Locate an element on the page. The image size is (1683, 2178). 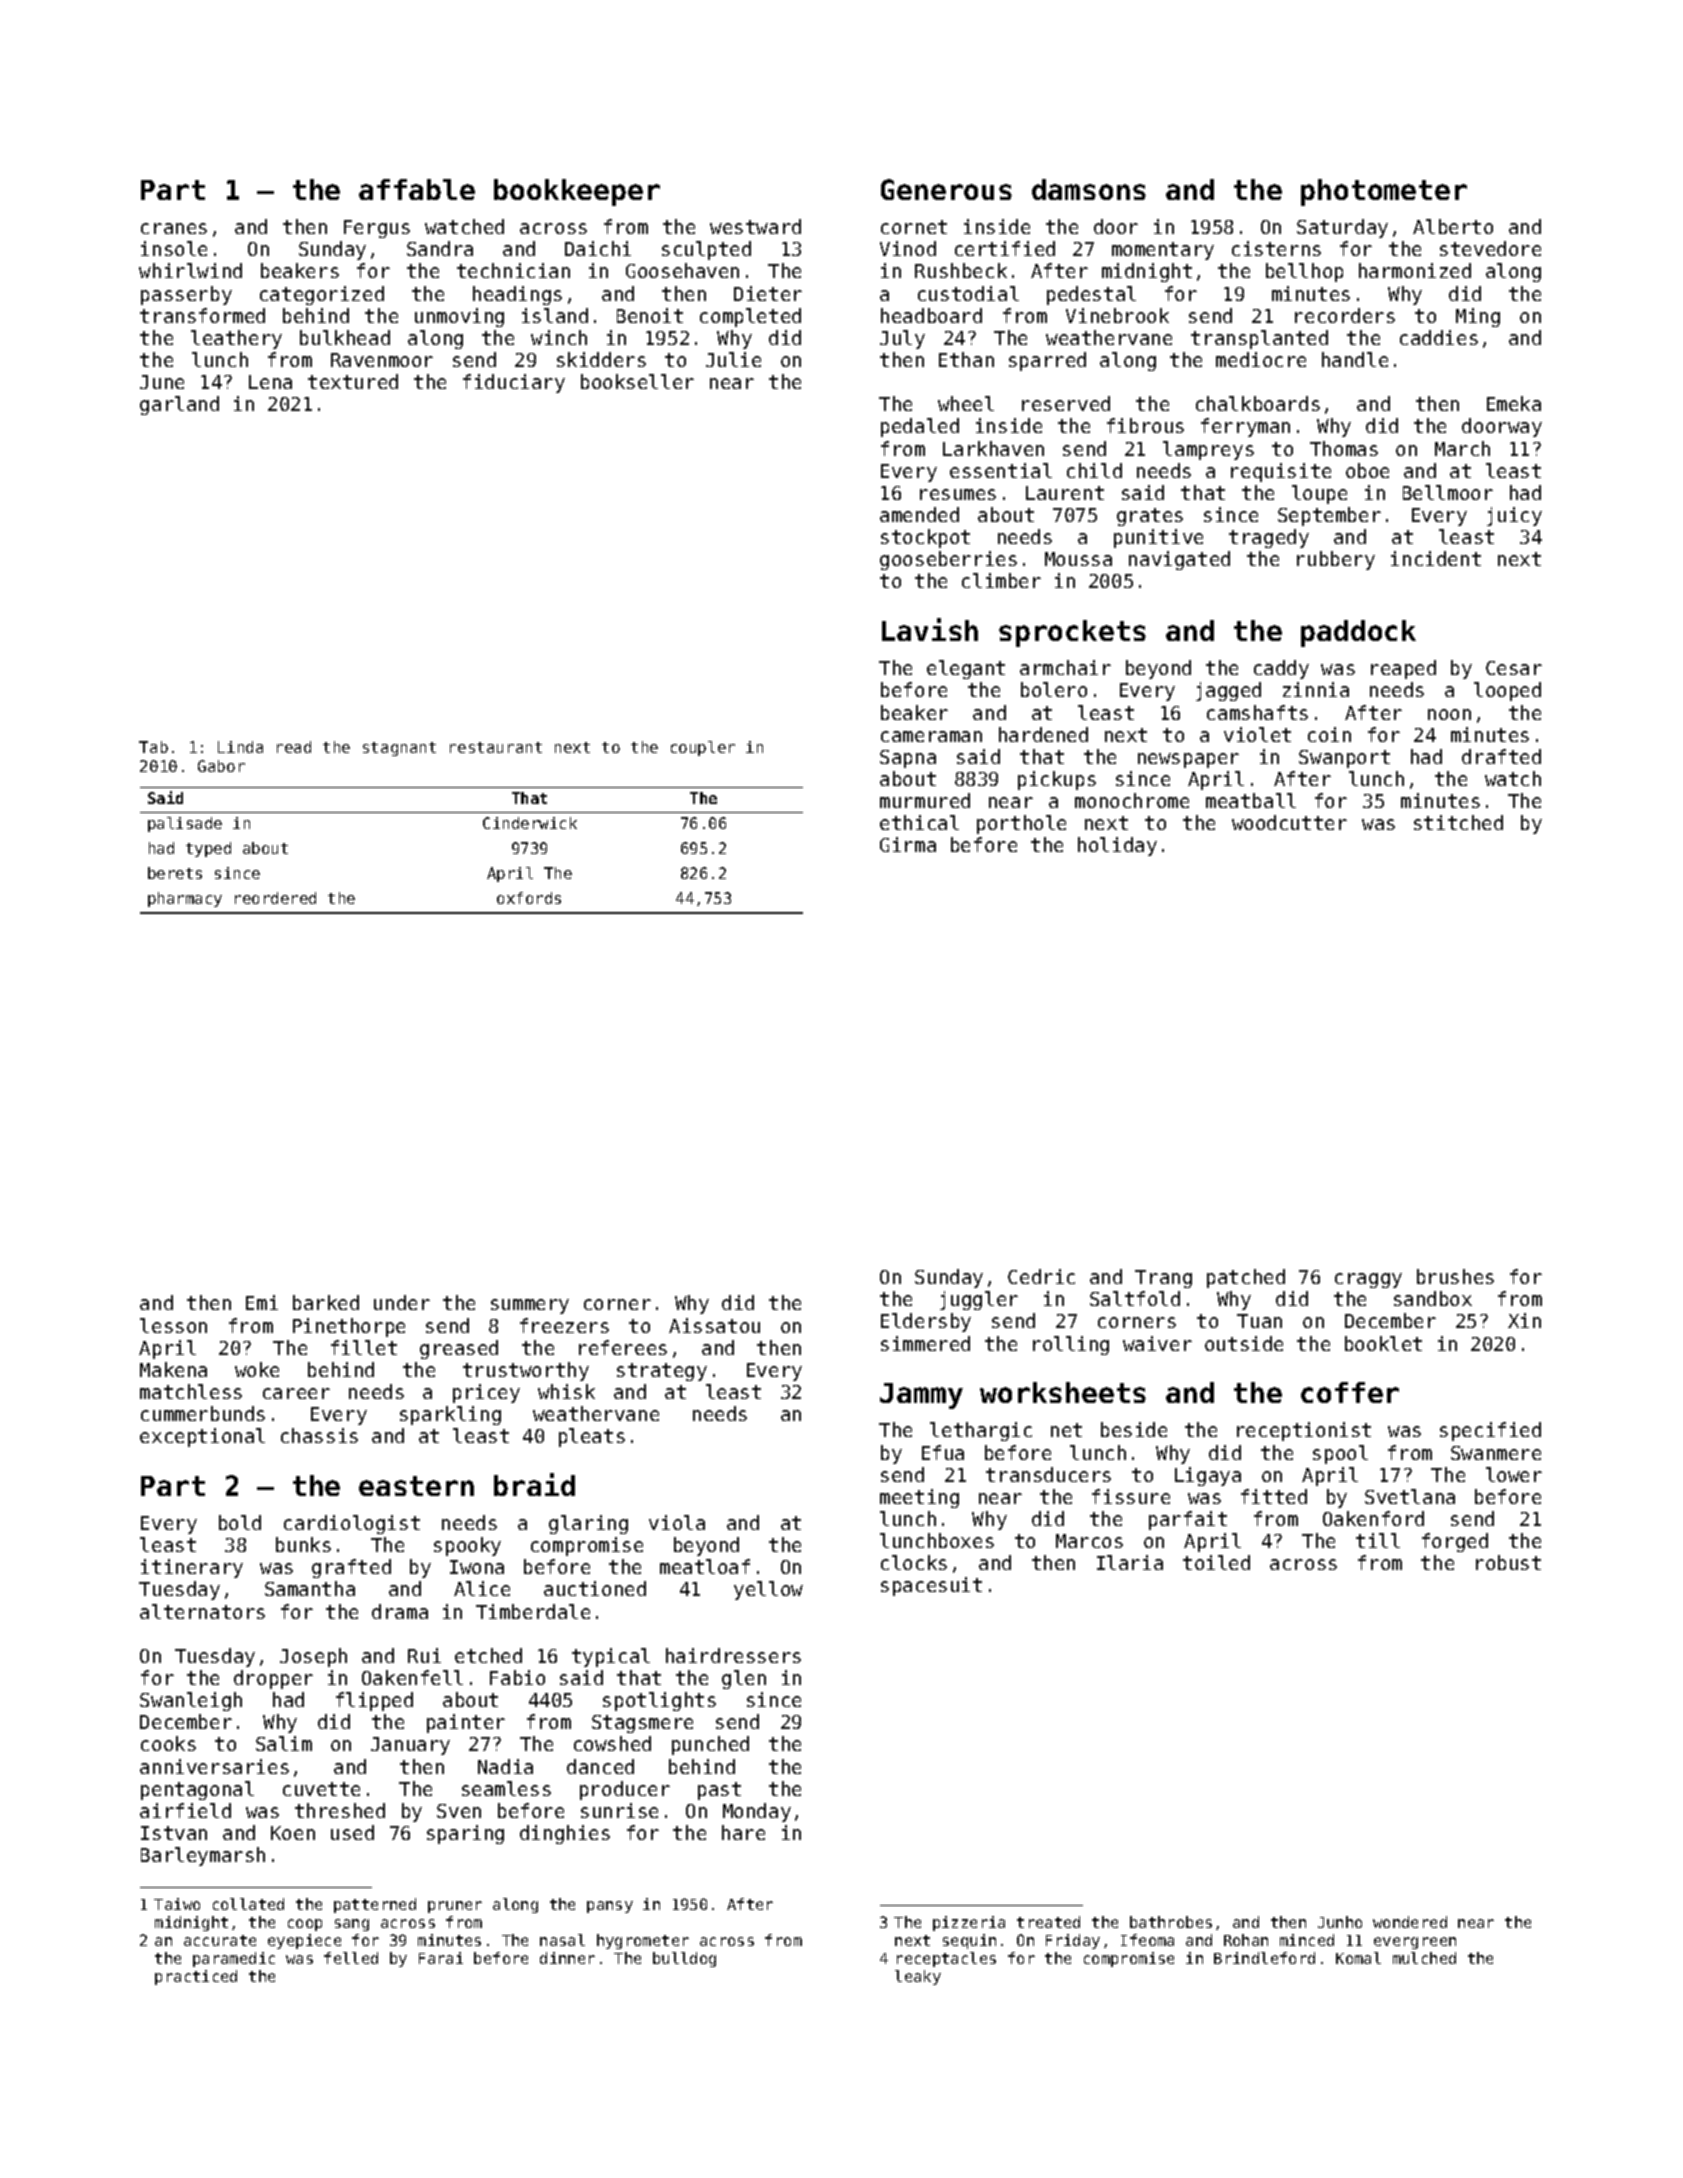
Ligaya is located at coordinates (1208, 1476).
